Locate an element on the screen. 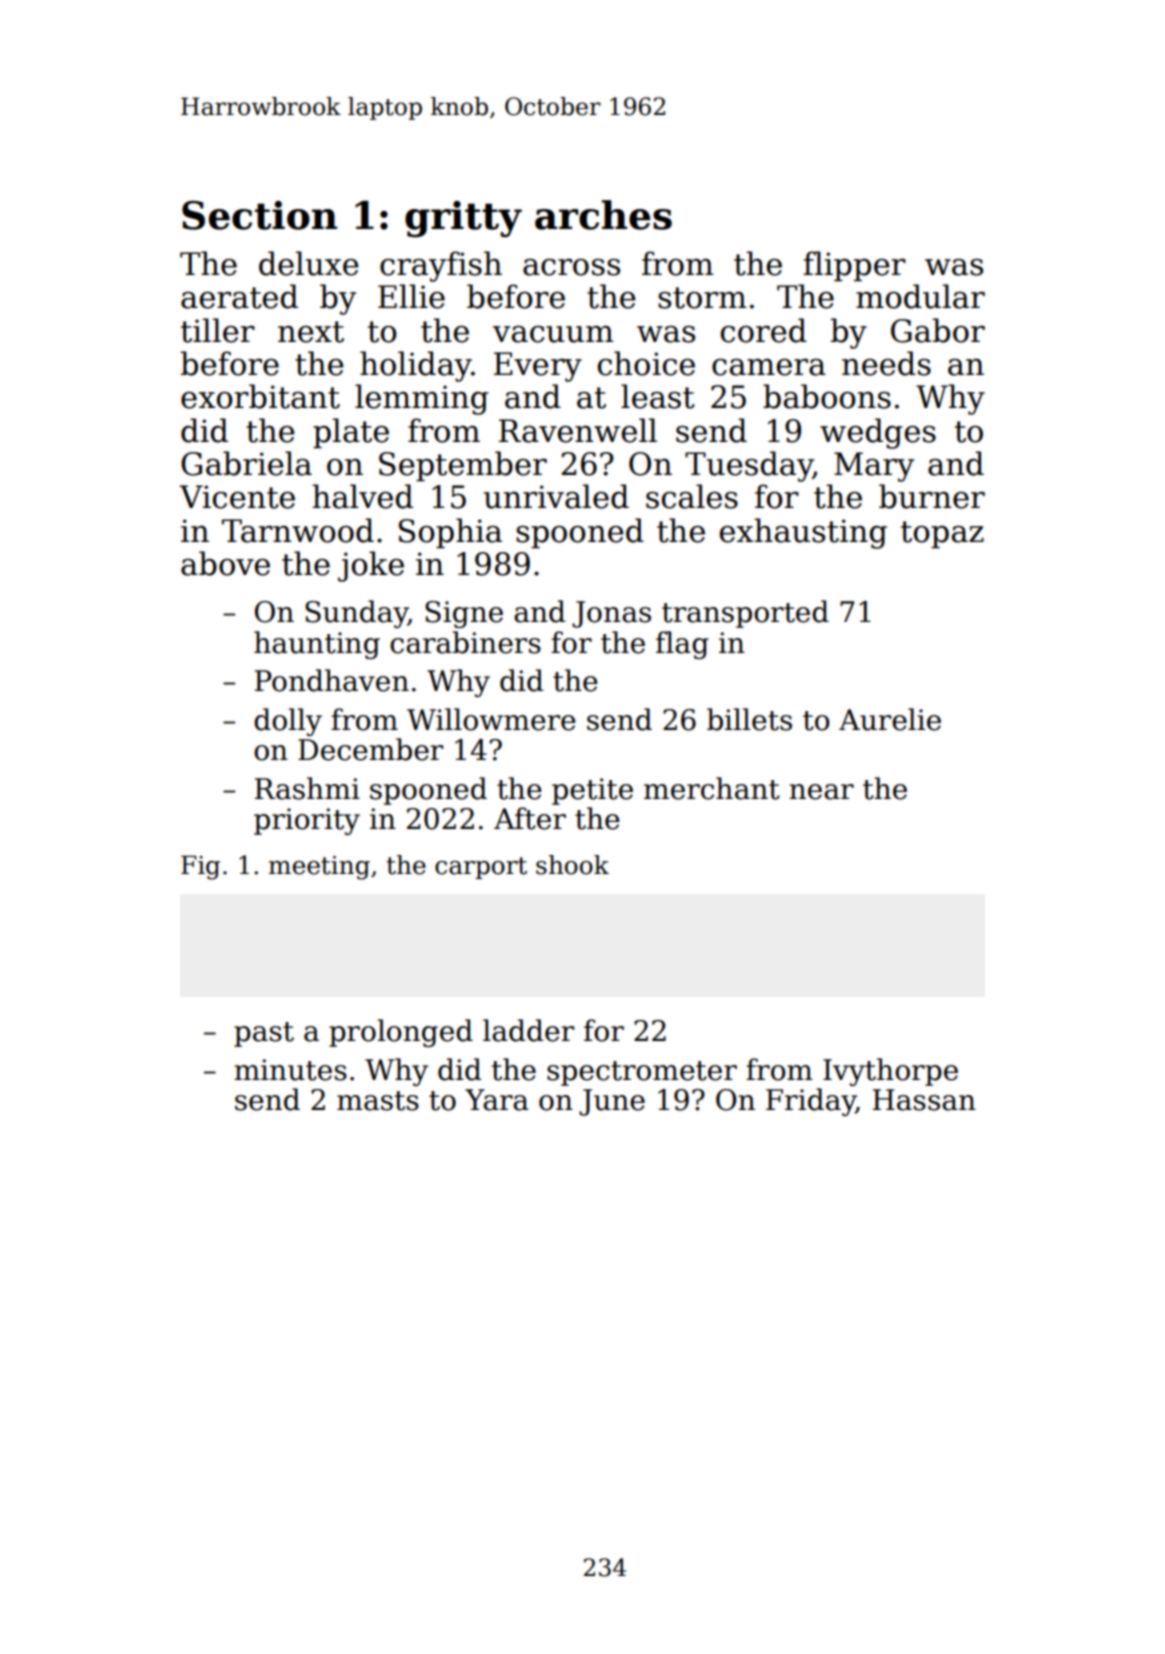  flipper is located at coordinates (854, 266).
